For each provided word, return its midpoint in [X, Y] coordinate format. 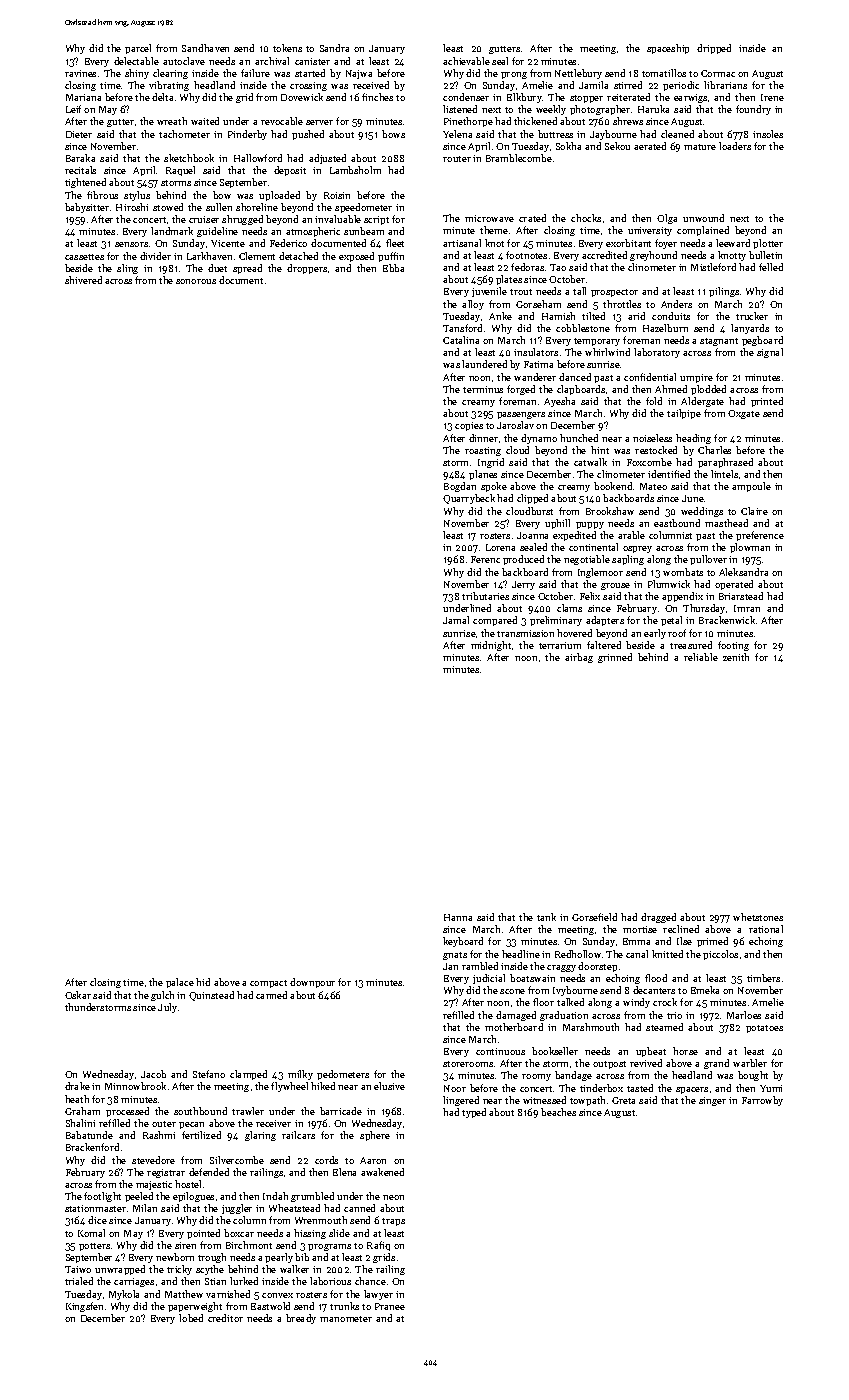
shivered [83, 280]
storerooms [468, 1064]
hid [203, 982]
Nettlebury [578, 74]
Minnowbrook [135, 1086]
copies [469, 426]
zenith [736, 657]
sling [127, 269]
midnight [491, 646]
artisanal [462, 243]
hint [600, 450]
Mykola [124, 1295]
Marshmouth [591, 1027]
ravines [80, 73]
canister [312, 61]
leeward [733, 243]
